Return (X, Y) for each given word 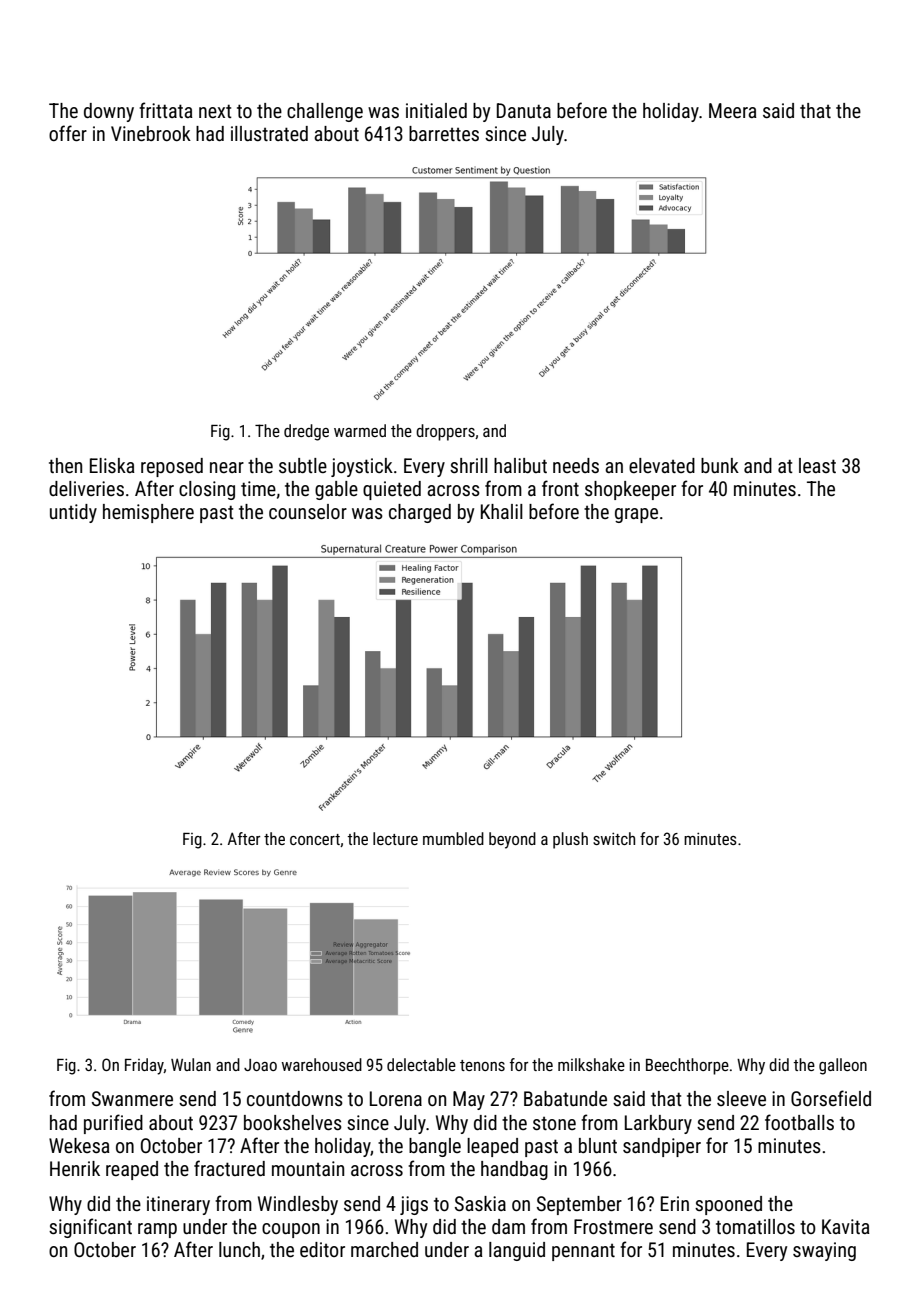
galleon (843, 1066)
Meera (733, 110)
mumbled (453, 838)
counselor (308, 511)
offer (68, 133)
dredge (306, 432)
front (560, 488)
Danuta (524, 110)
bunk (720, 465)
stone (554, 1123)
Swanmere (132, 1098)
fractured (229, 1168)
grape (636, 515)
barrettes (444, 133)
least (817, 465)
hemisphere (148, 513)
